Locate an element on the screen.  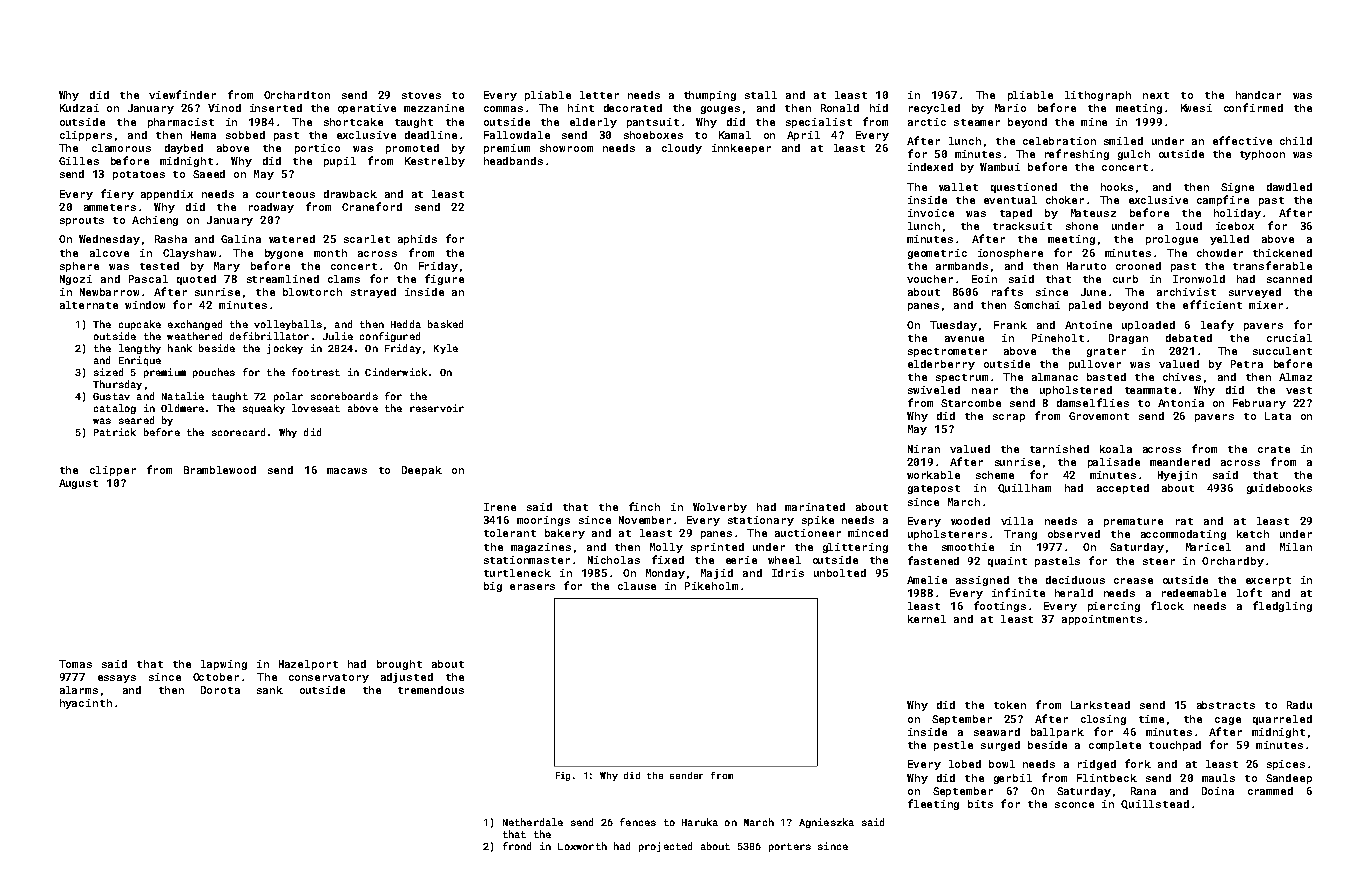
footrest is located at coordinates (316, 372).
